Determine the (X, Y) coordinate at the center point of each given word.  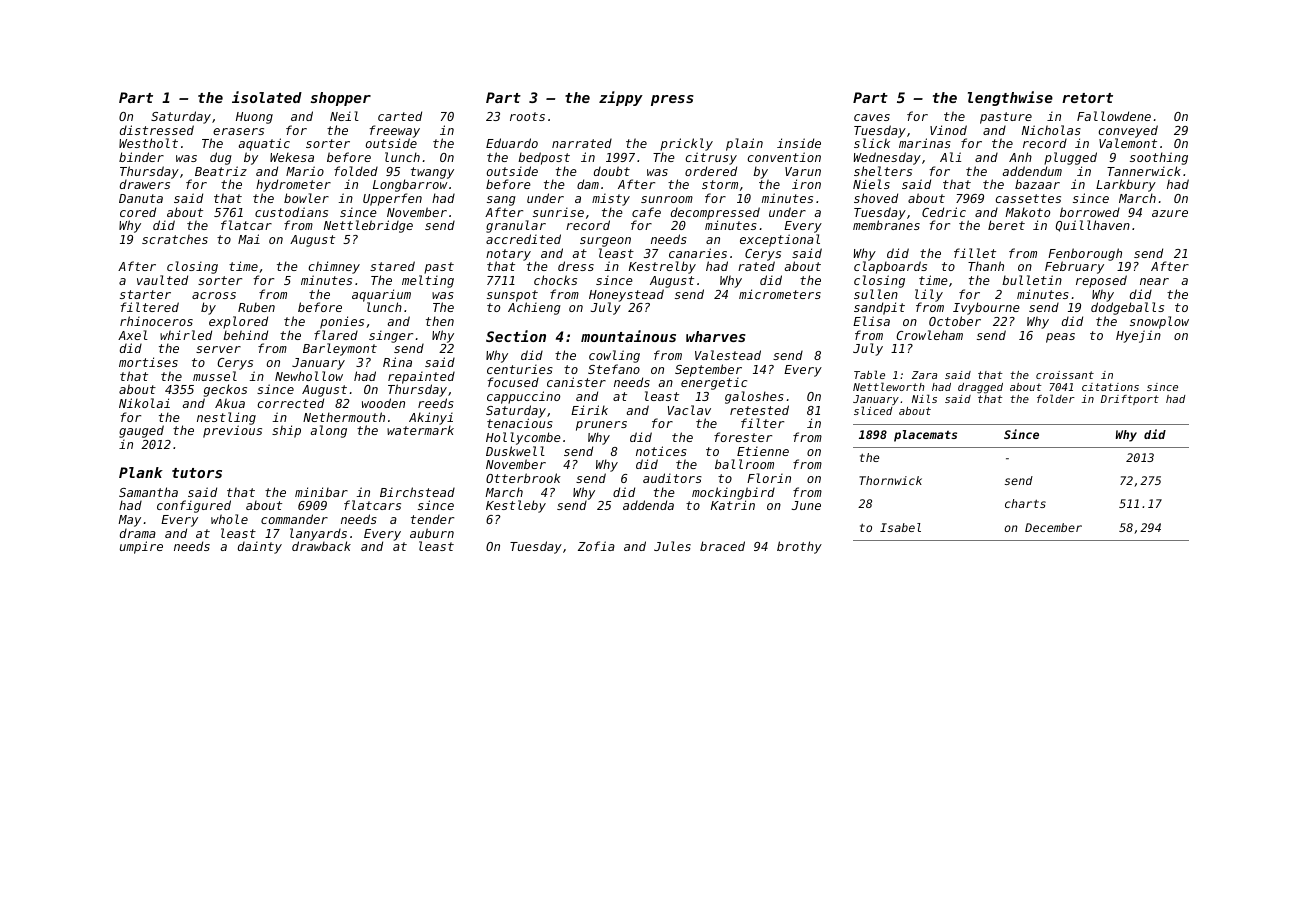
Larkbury (1126, 185)
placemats (925, 436)
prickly (686, 144)
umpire (141, 547)
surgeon (605, 242)
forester (743, 437)
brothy (799, 547)
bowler (306, 198)
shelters (883, 171)
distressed (157, 130)
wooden (383, 403)
